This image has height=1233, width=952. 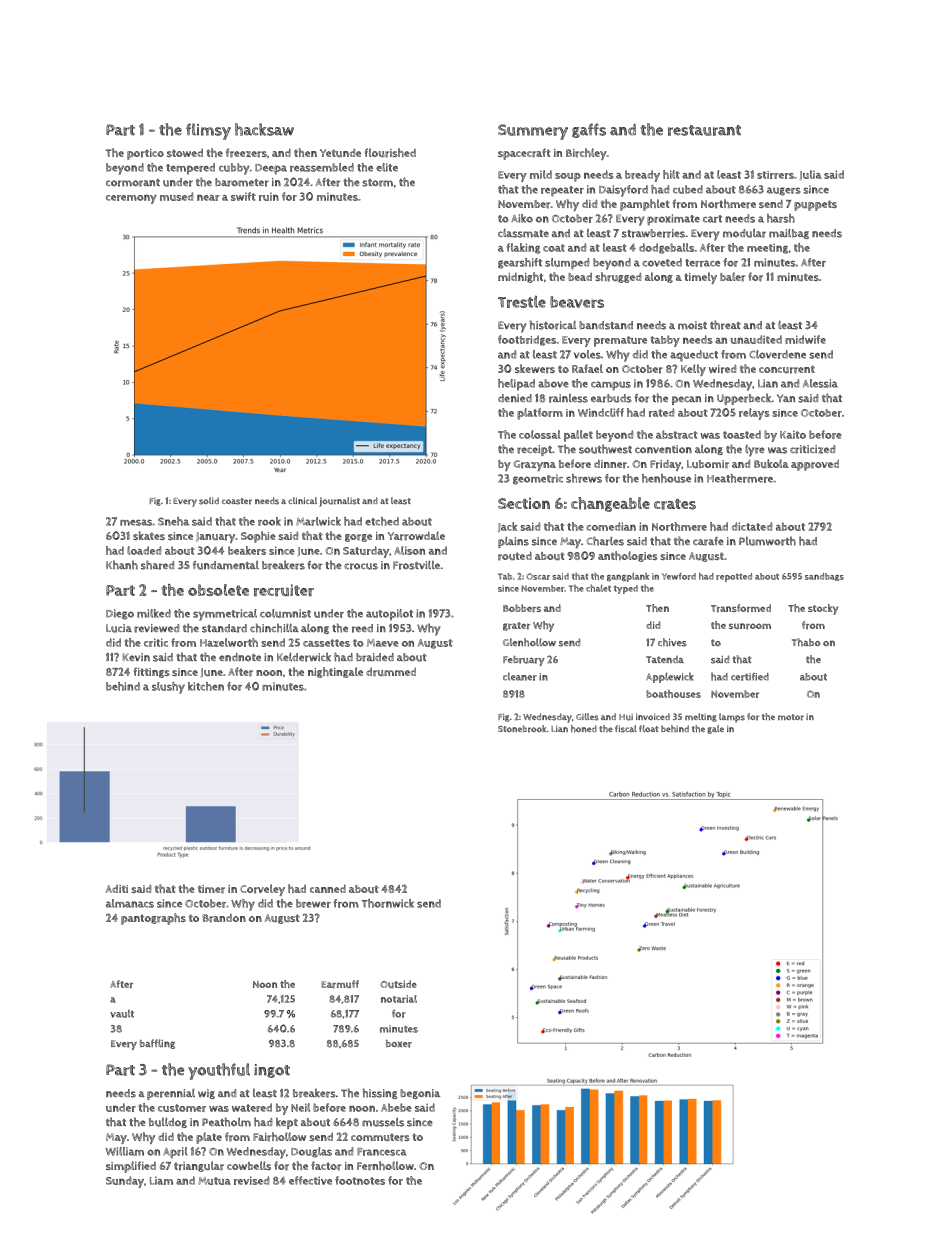 I want to click on sunroom, so click(x=750, y=626).
